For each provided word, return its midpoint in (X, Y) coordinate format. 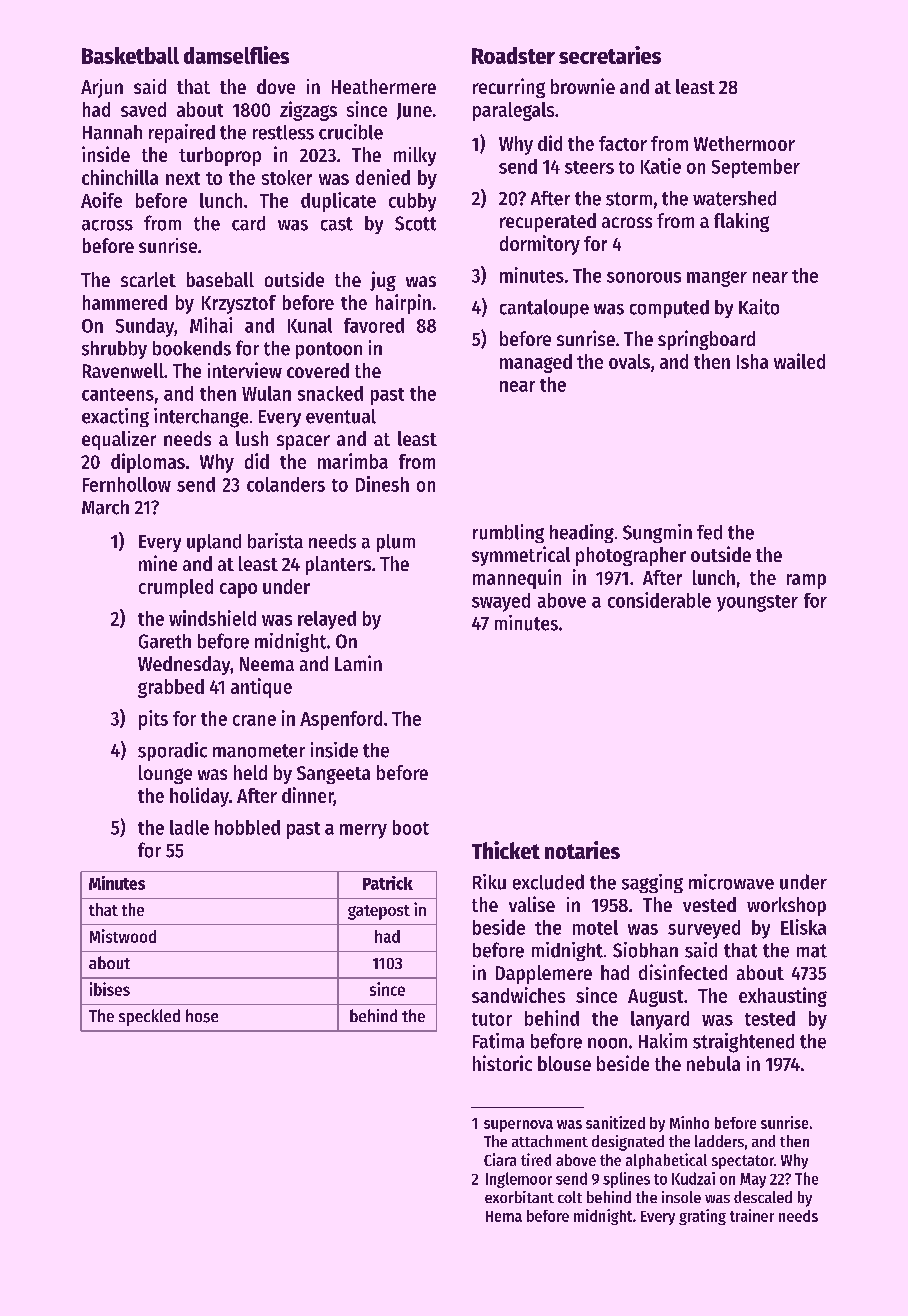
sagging (652, 883)
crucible (351, 132)
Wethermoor (744, 143)
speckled (149, 1017)
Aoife (101, 200)
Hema (504, 1216)
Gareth (165, 641)
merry (363, 831)
